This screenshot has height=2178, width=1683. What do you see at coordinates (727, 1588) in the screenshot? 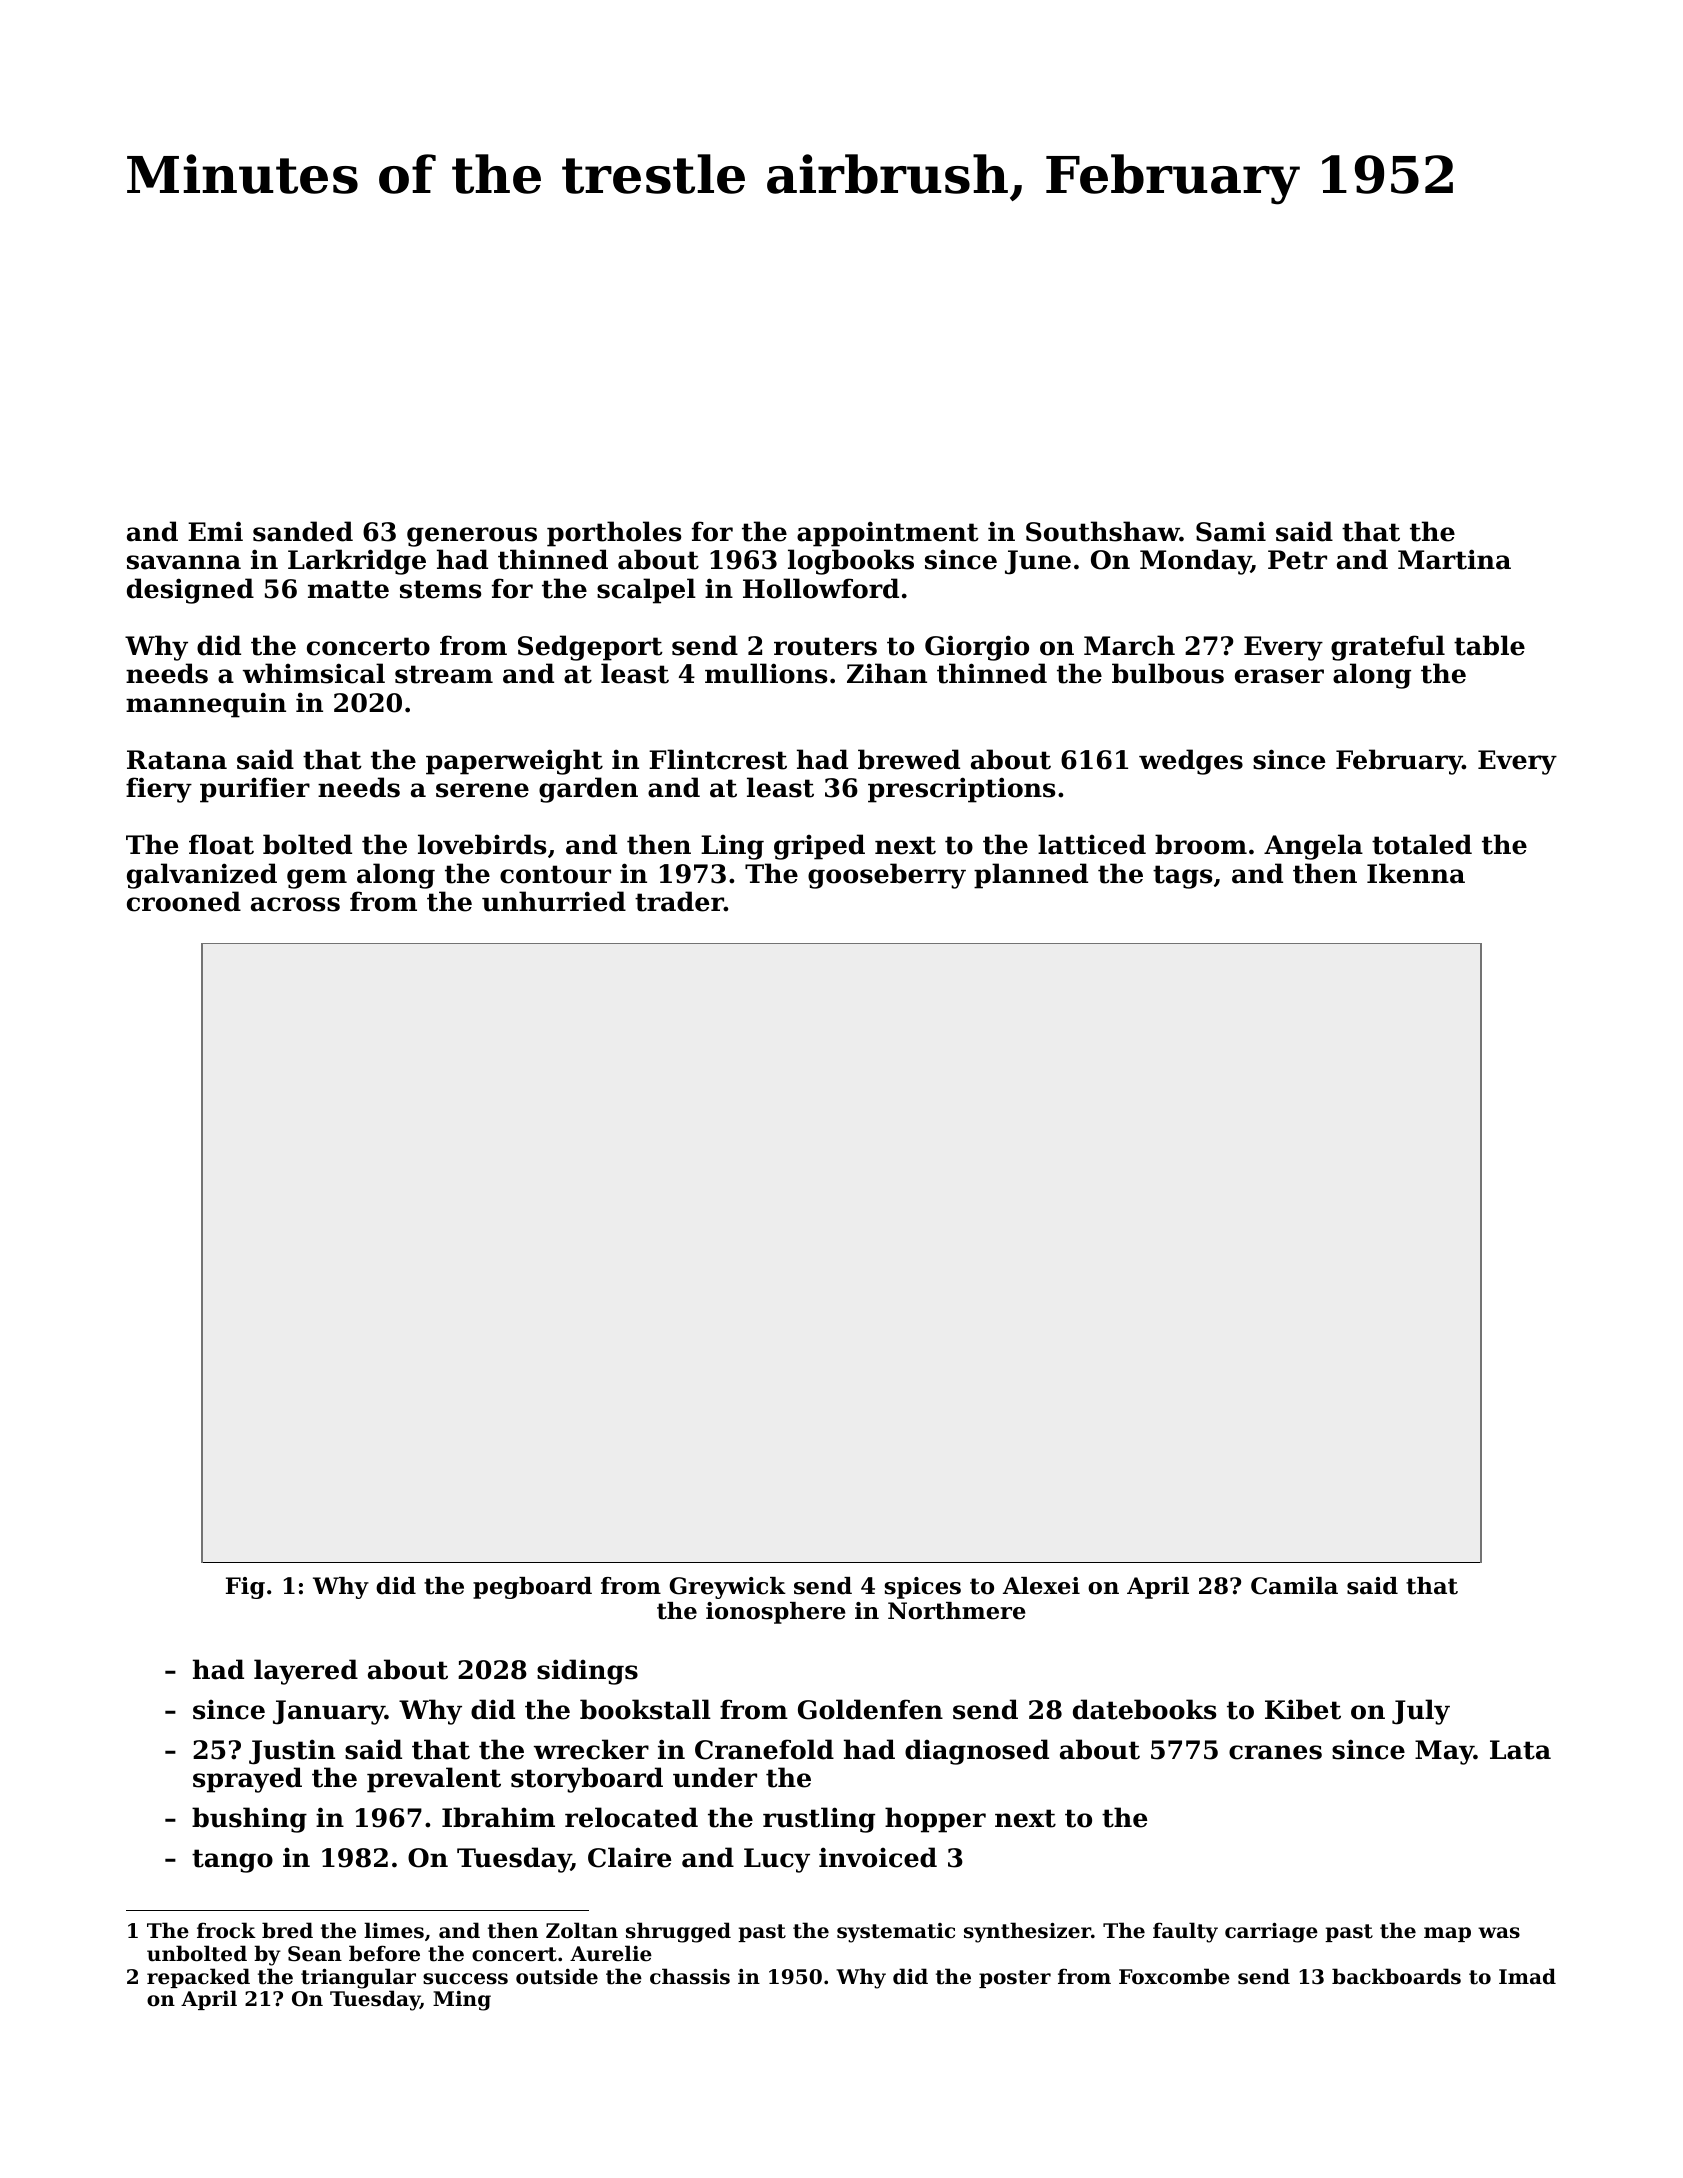
I see `Greywick` at bounding box center [727, 1588].
